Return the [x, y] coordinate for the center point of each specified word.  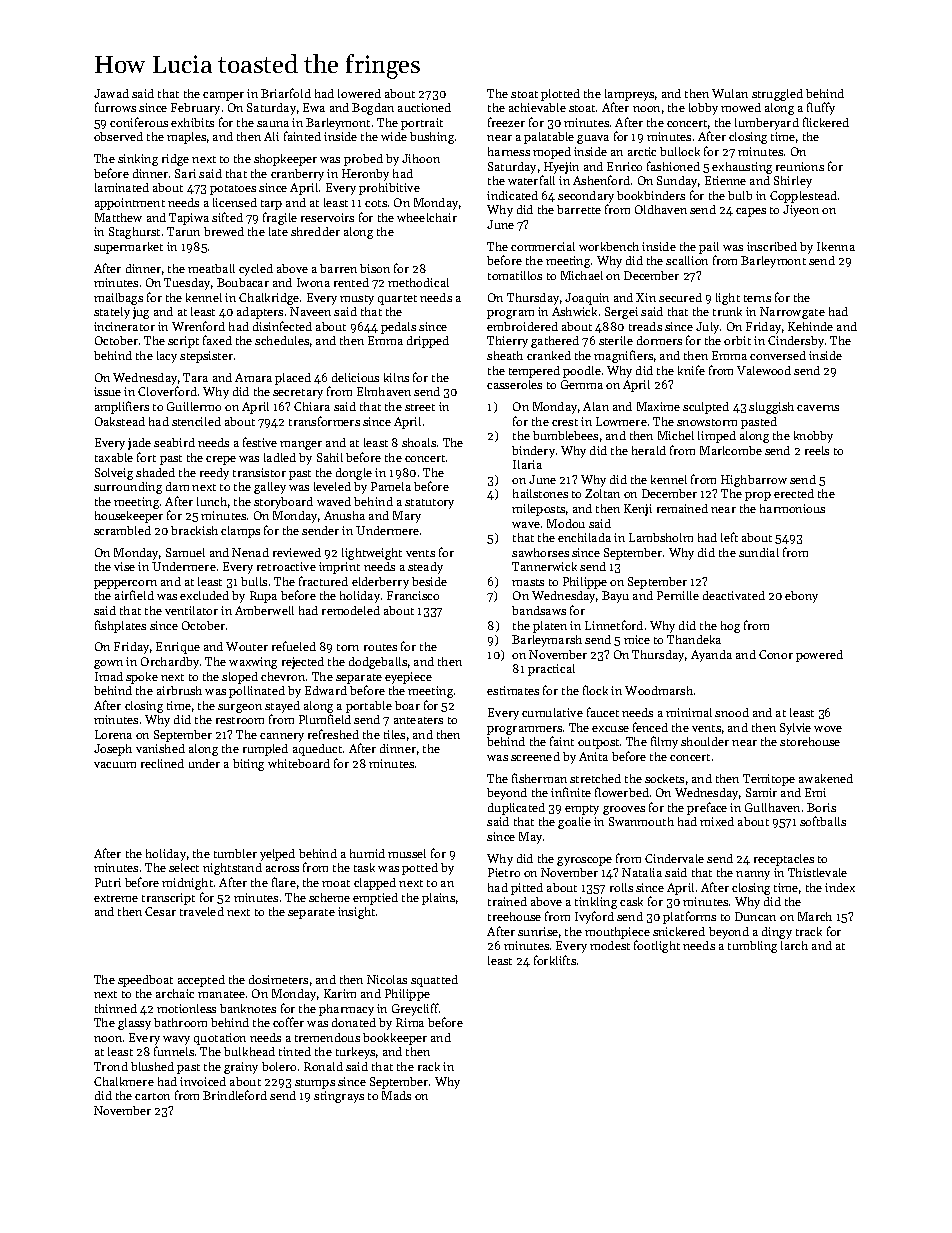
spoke [142, 678]
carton [152, 1096]
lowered [359, 93]
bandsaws [539, 610]
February [195, 109]
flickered [826, 122]
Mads [396, 1095]
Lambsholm [661, 537]
